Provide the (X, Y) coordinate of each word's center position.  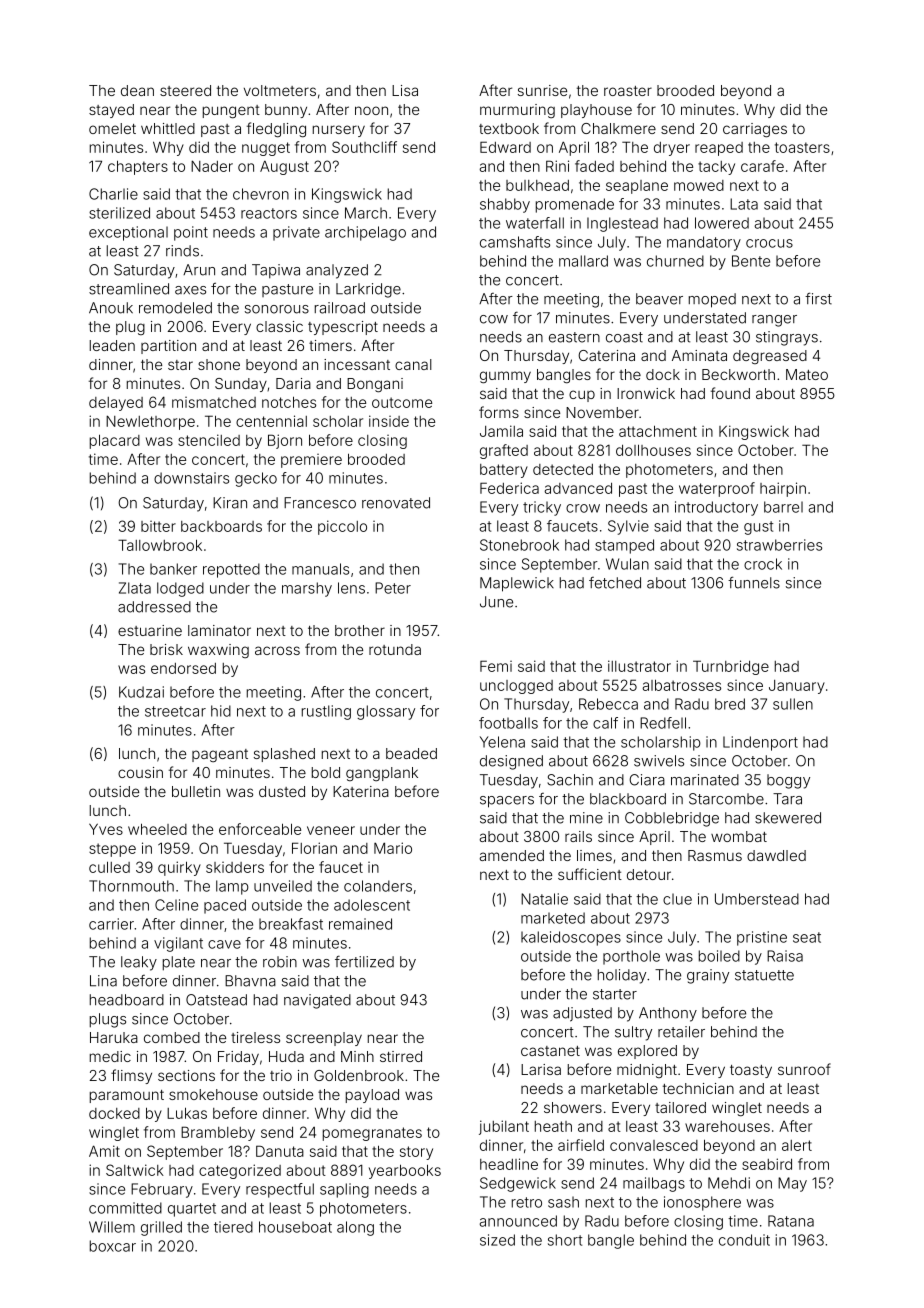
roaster (628, 91)
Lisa (405, 90)
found (730, 393)
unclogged (516, 687)
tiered (233, 1227)
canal (413, 364)
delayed (116, 404)
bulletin (196, 791)
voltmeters (280, 90)
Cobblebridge (672, 819)
